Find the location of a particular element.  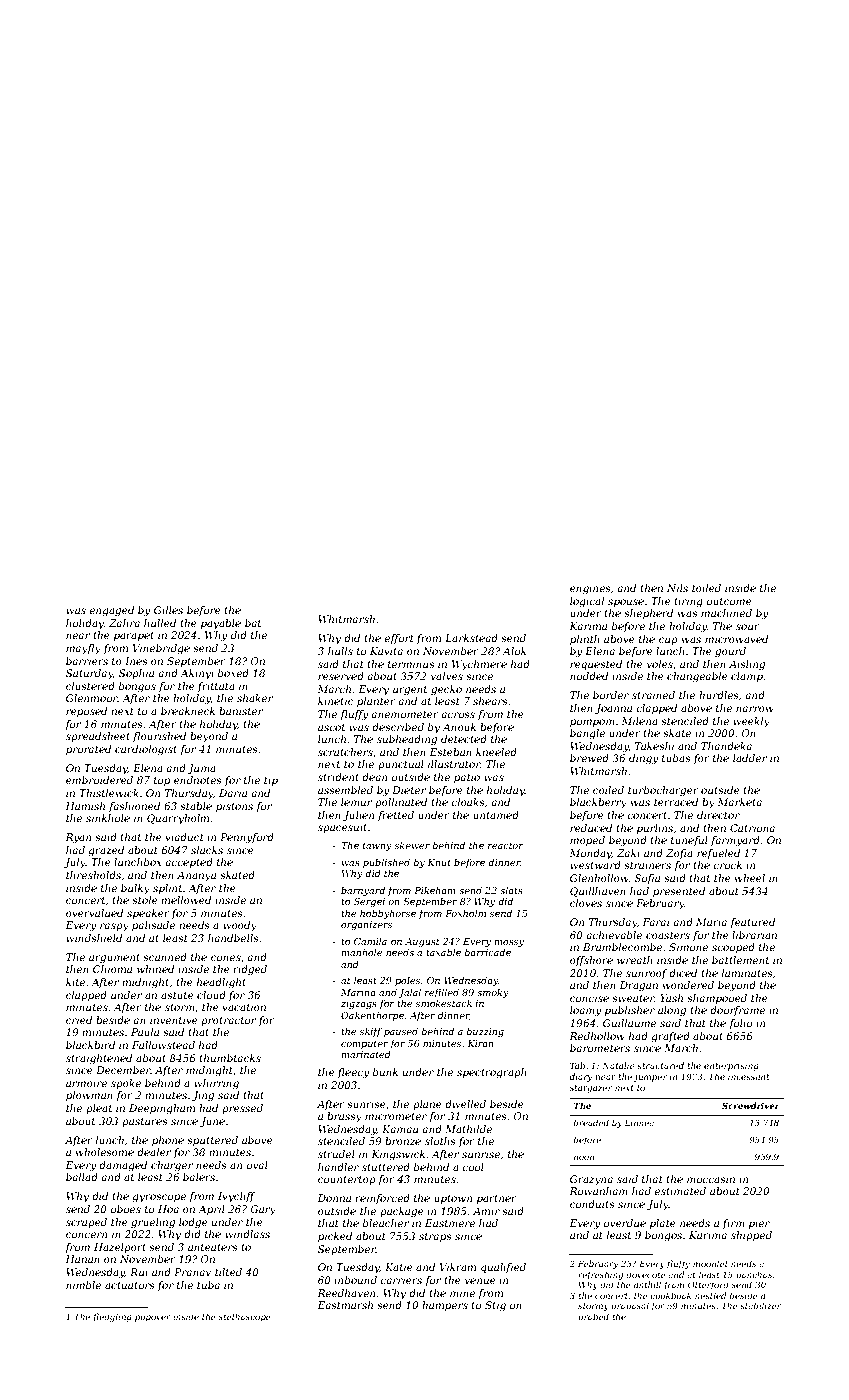

stuttered is located at coordinates (386, 1167).
